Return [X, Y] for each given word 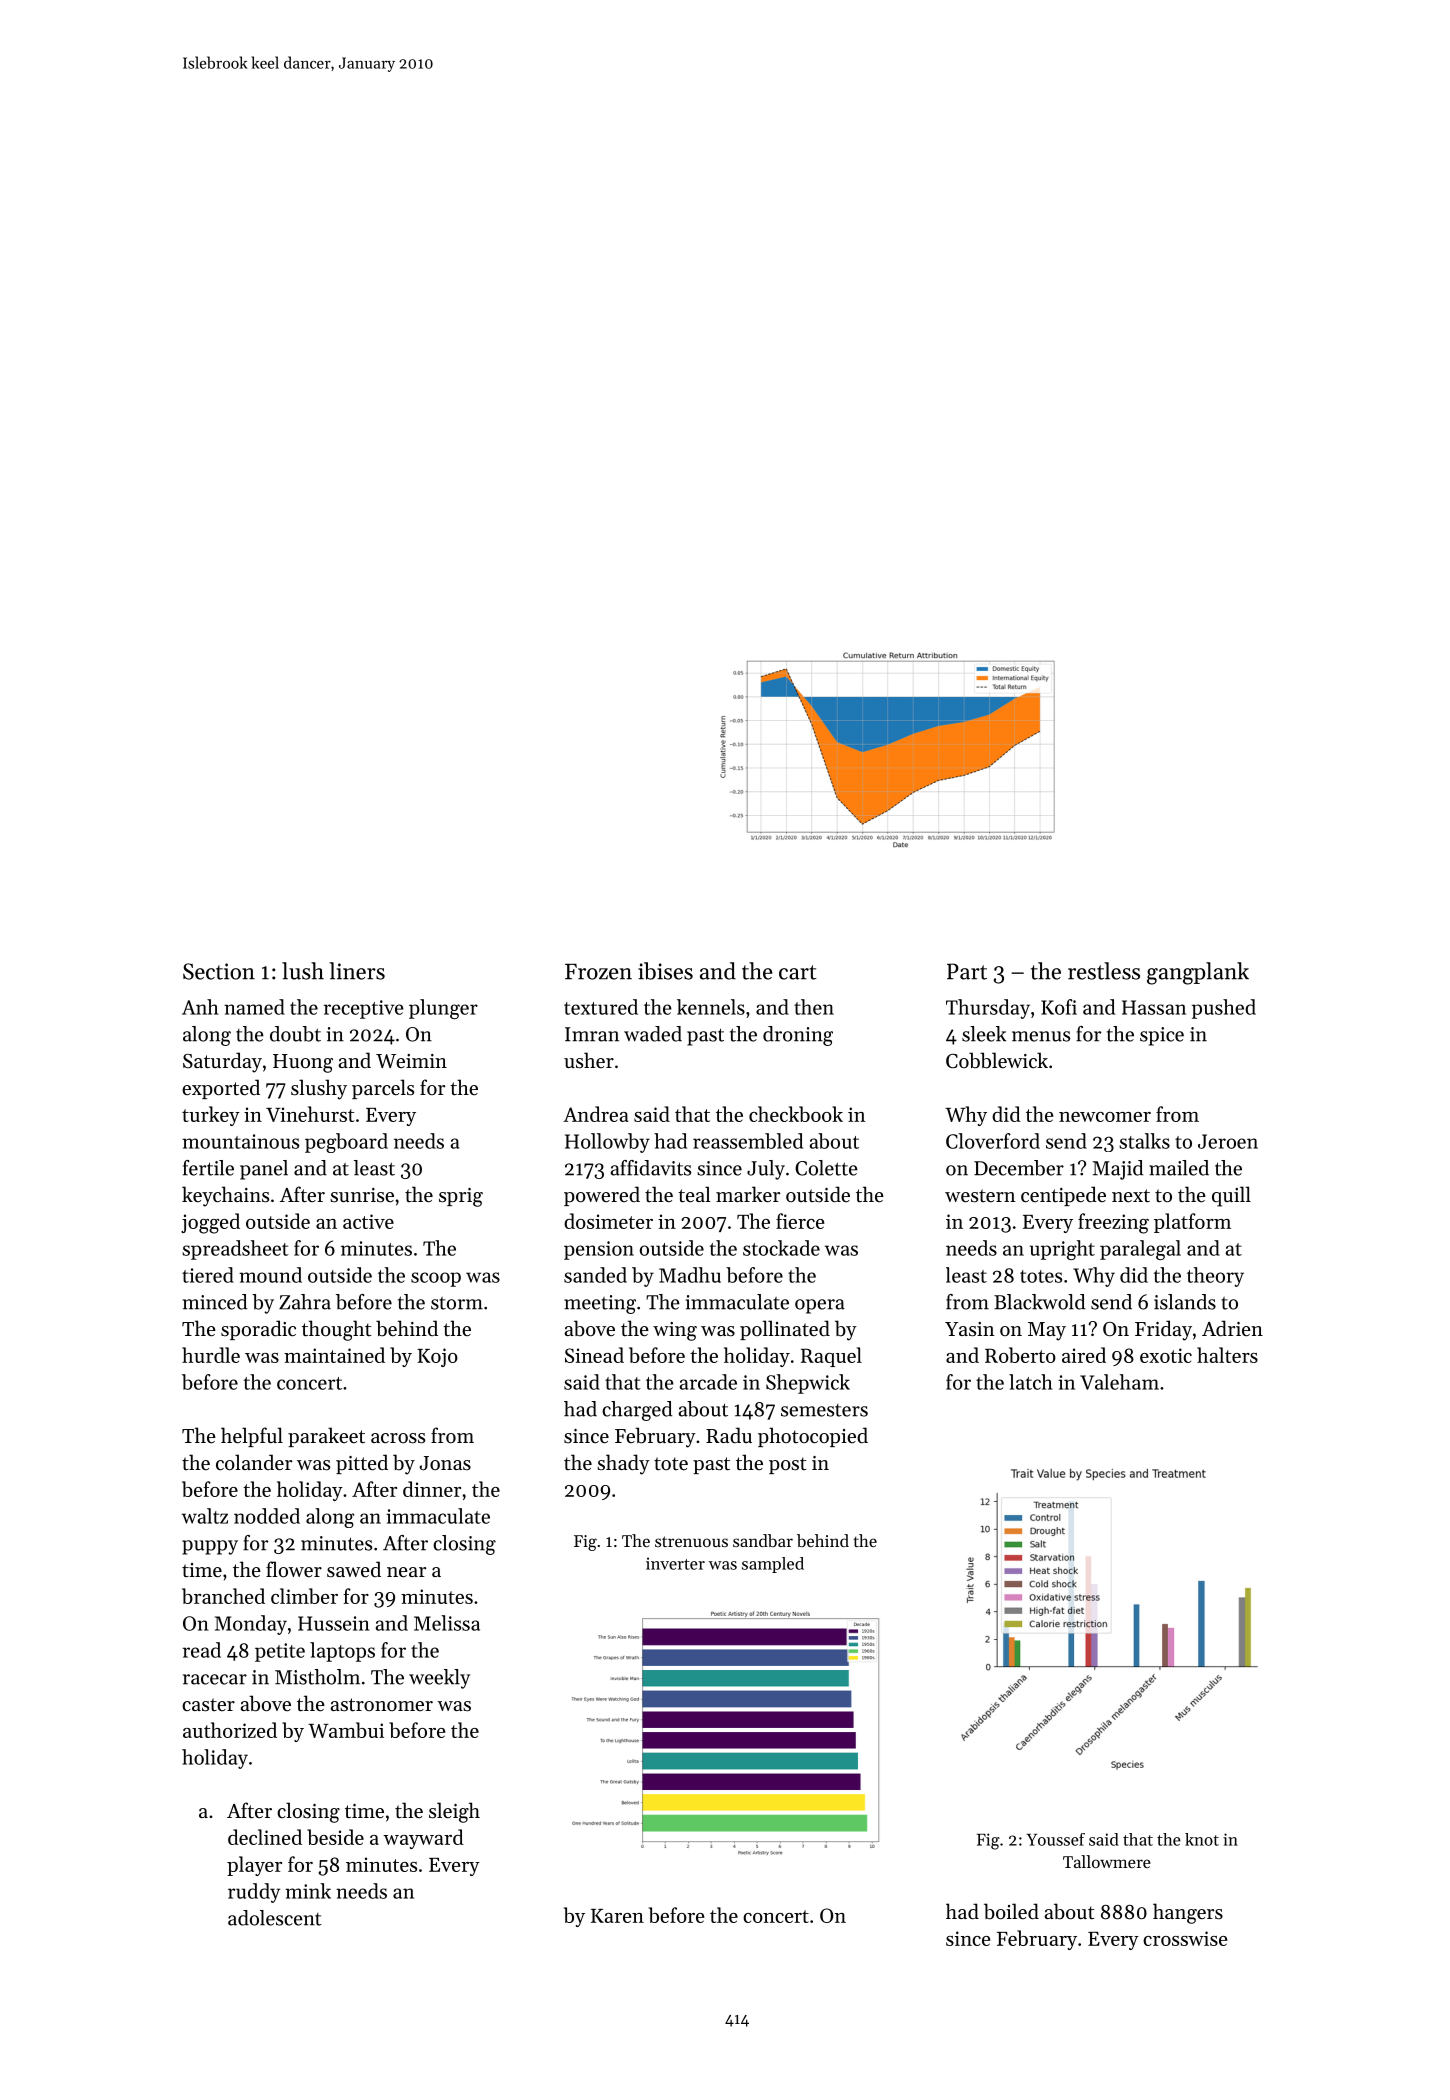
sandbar [763, 1540]
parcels [383, 1089]
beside [335, 1837]
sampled [773, 1565]
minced [215, 1302]
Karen [617, 1916]
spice [1162, 1036]
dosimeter [608, 1221]
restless [1104, 971]
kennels [711, 1007]
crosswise [1185, 1938]
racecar [215, 1679]
